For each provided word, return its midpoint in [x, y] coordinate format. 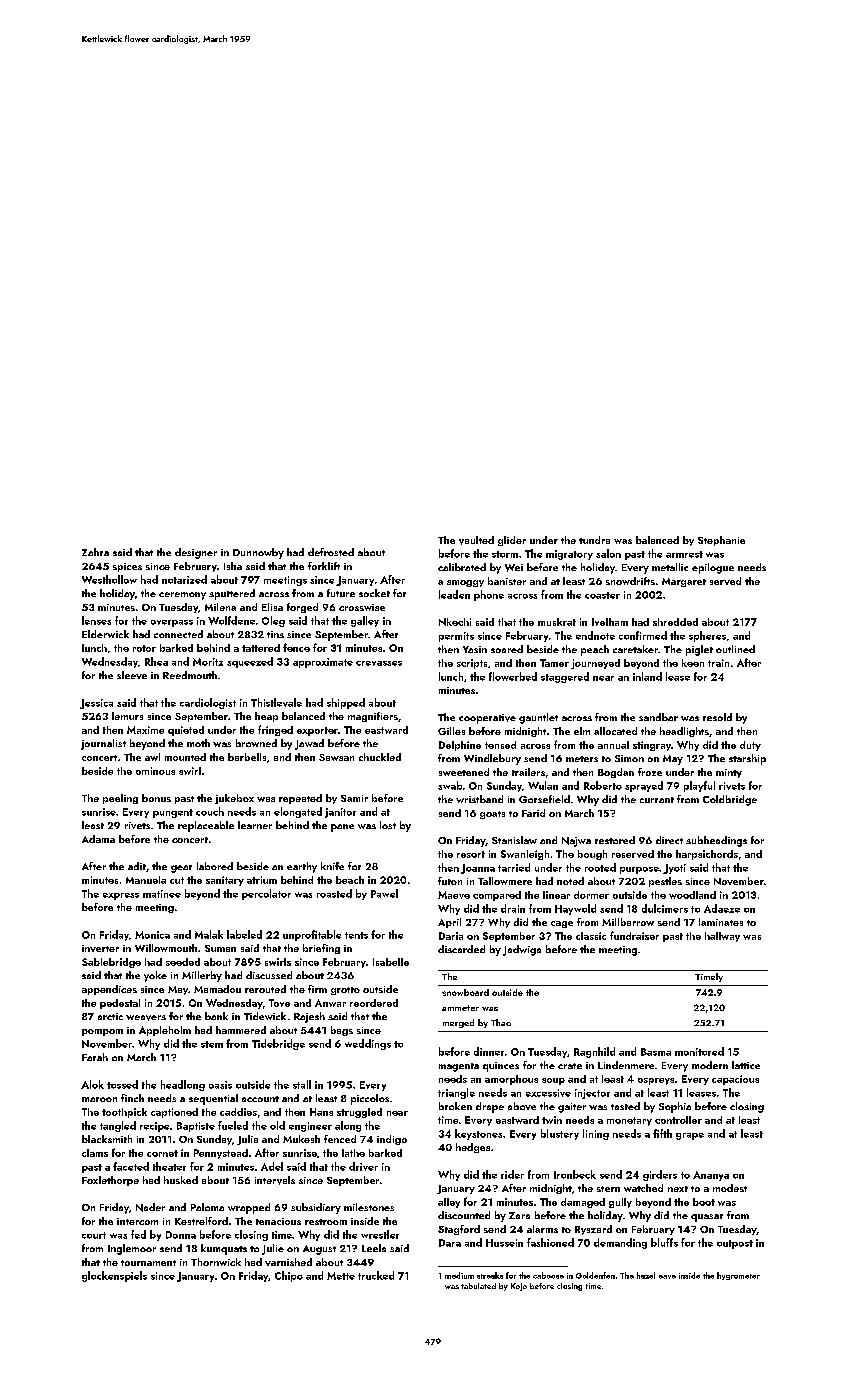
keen [693, 663]
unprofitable [312, 935]
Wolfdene [231, 620]
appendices [109, 990]
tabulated [478, 1286]
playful [699, 786]
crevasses [379, 663]
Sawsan [336, 757]
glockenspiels [114, 1276]
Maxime [145, 730]
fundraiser [634, 935]
